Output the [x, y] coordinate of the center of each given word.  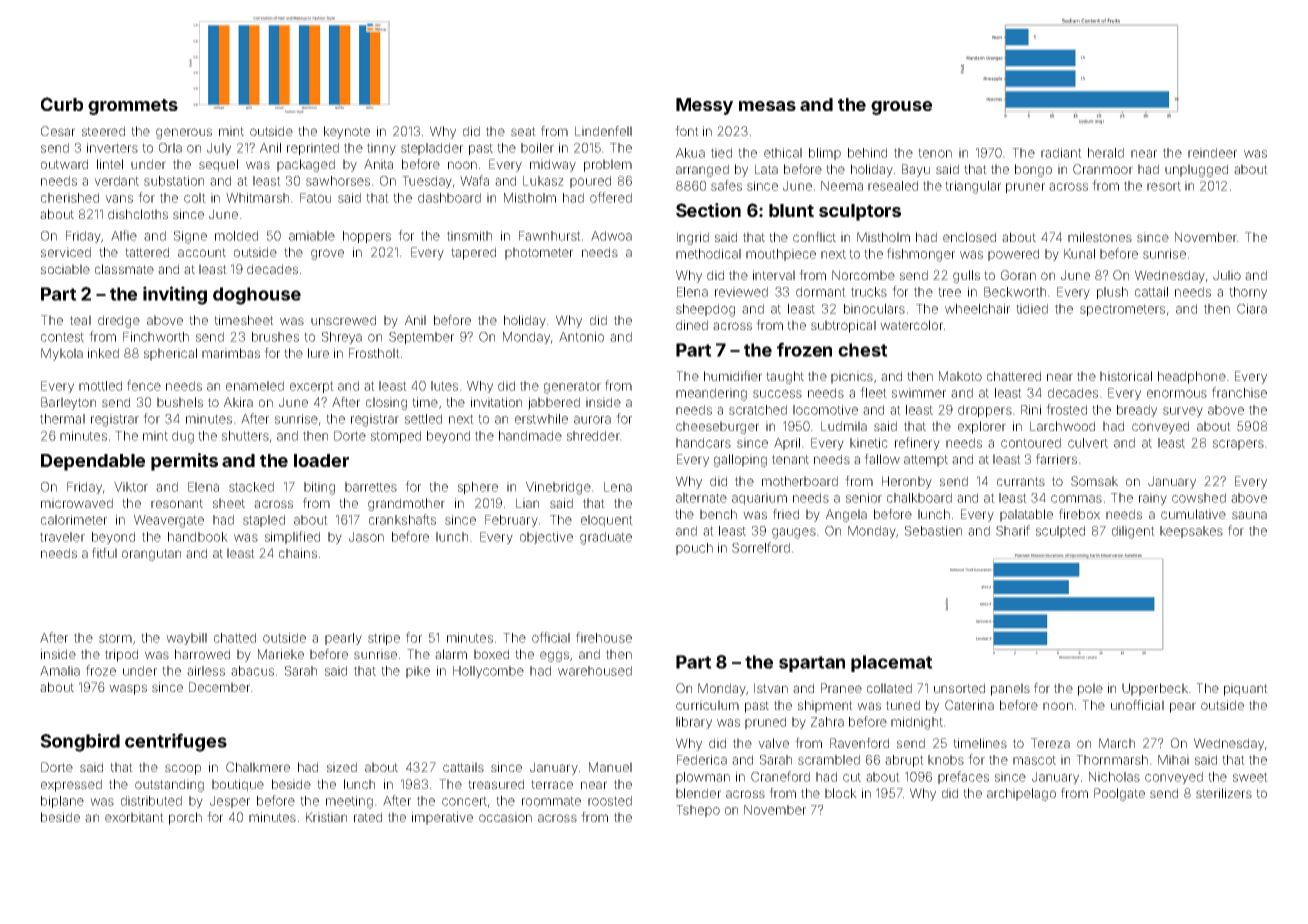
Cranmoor [1103, 169]
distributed [151, 801]
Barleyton [68, 403]
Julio [1227, 275]
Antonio [581, 337]
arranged [702, 170]
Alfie [124, 235]
